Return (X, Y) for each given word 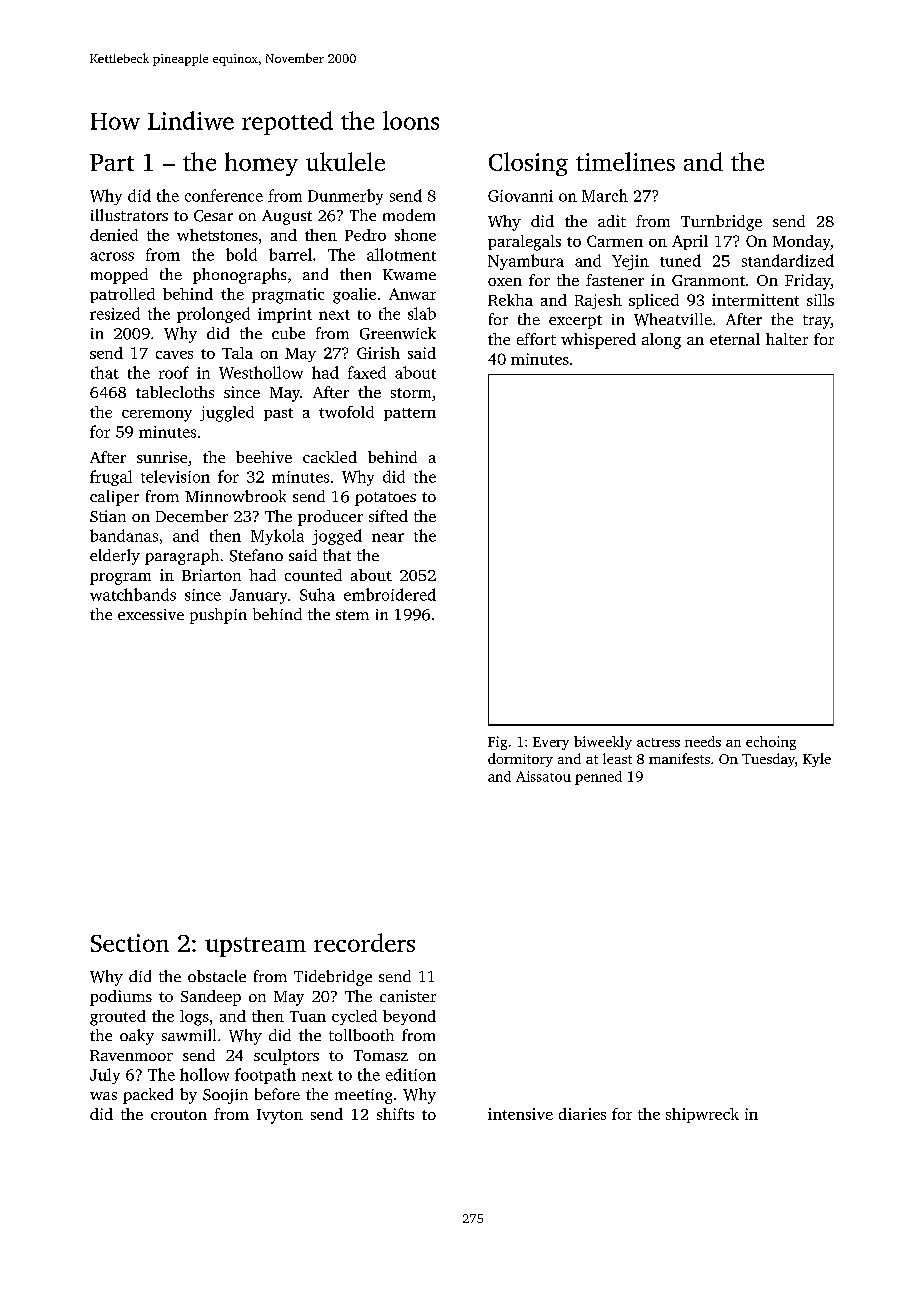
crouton (179, 1115)
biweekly (603, 743)
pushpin (218, 616)
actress (658, 742)
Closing (528, 164)
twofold (346, 412)
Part (112, 162)
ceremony (157, 416)
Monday (802, 242)
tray (817, 322)
